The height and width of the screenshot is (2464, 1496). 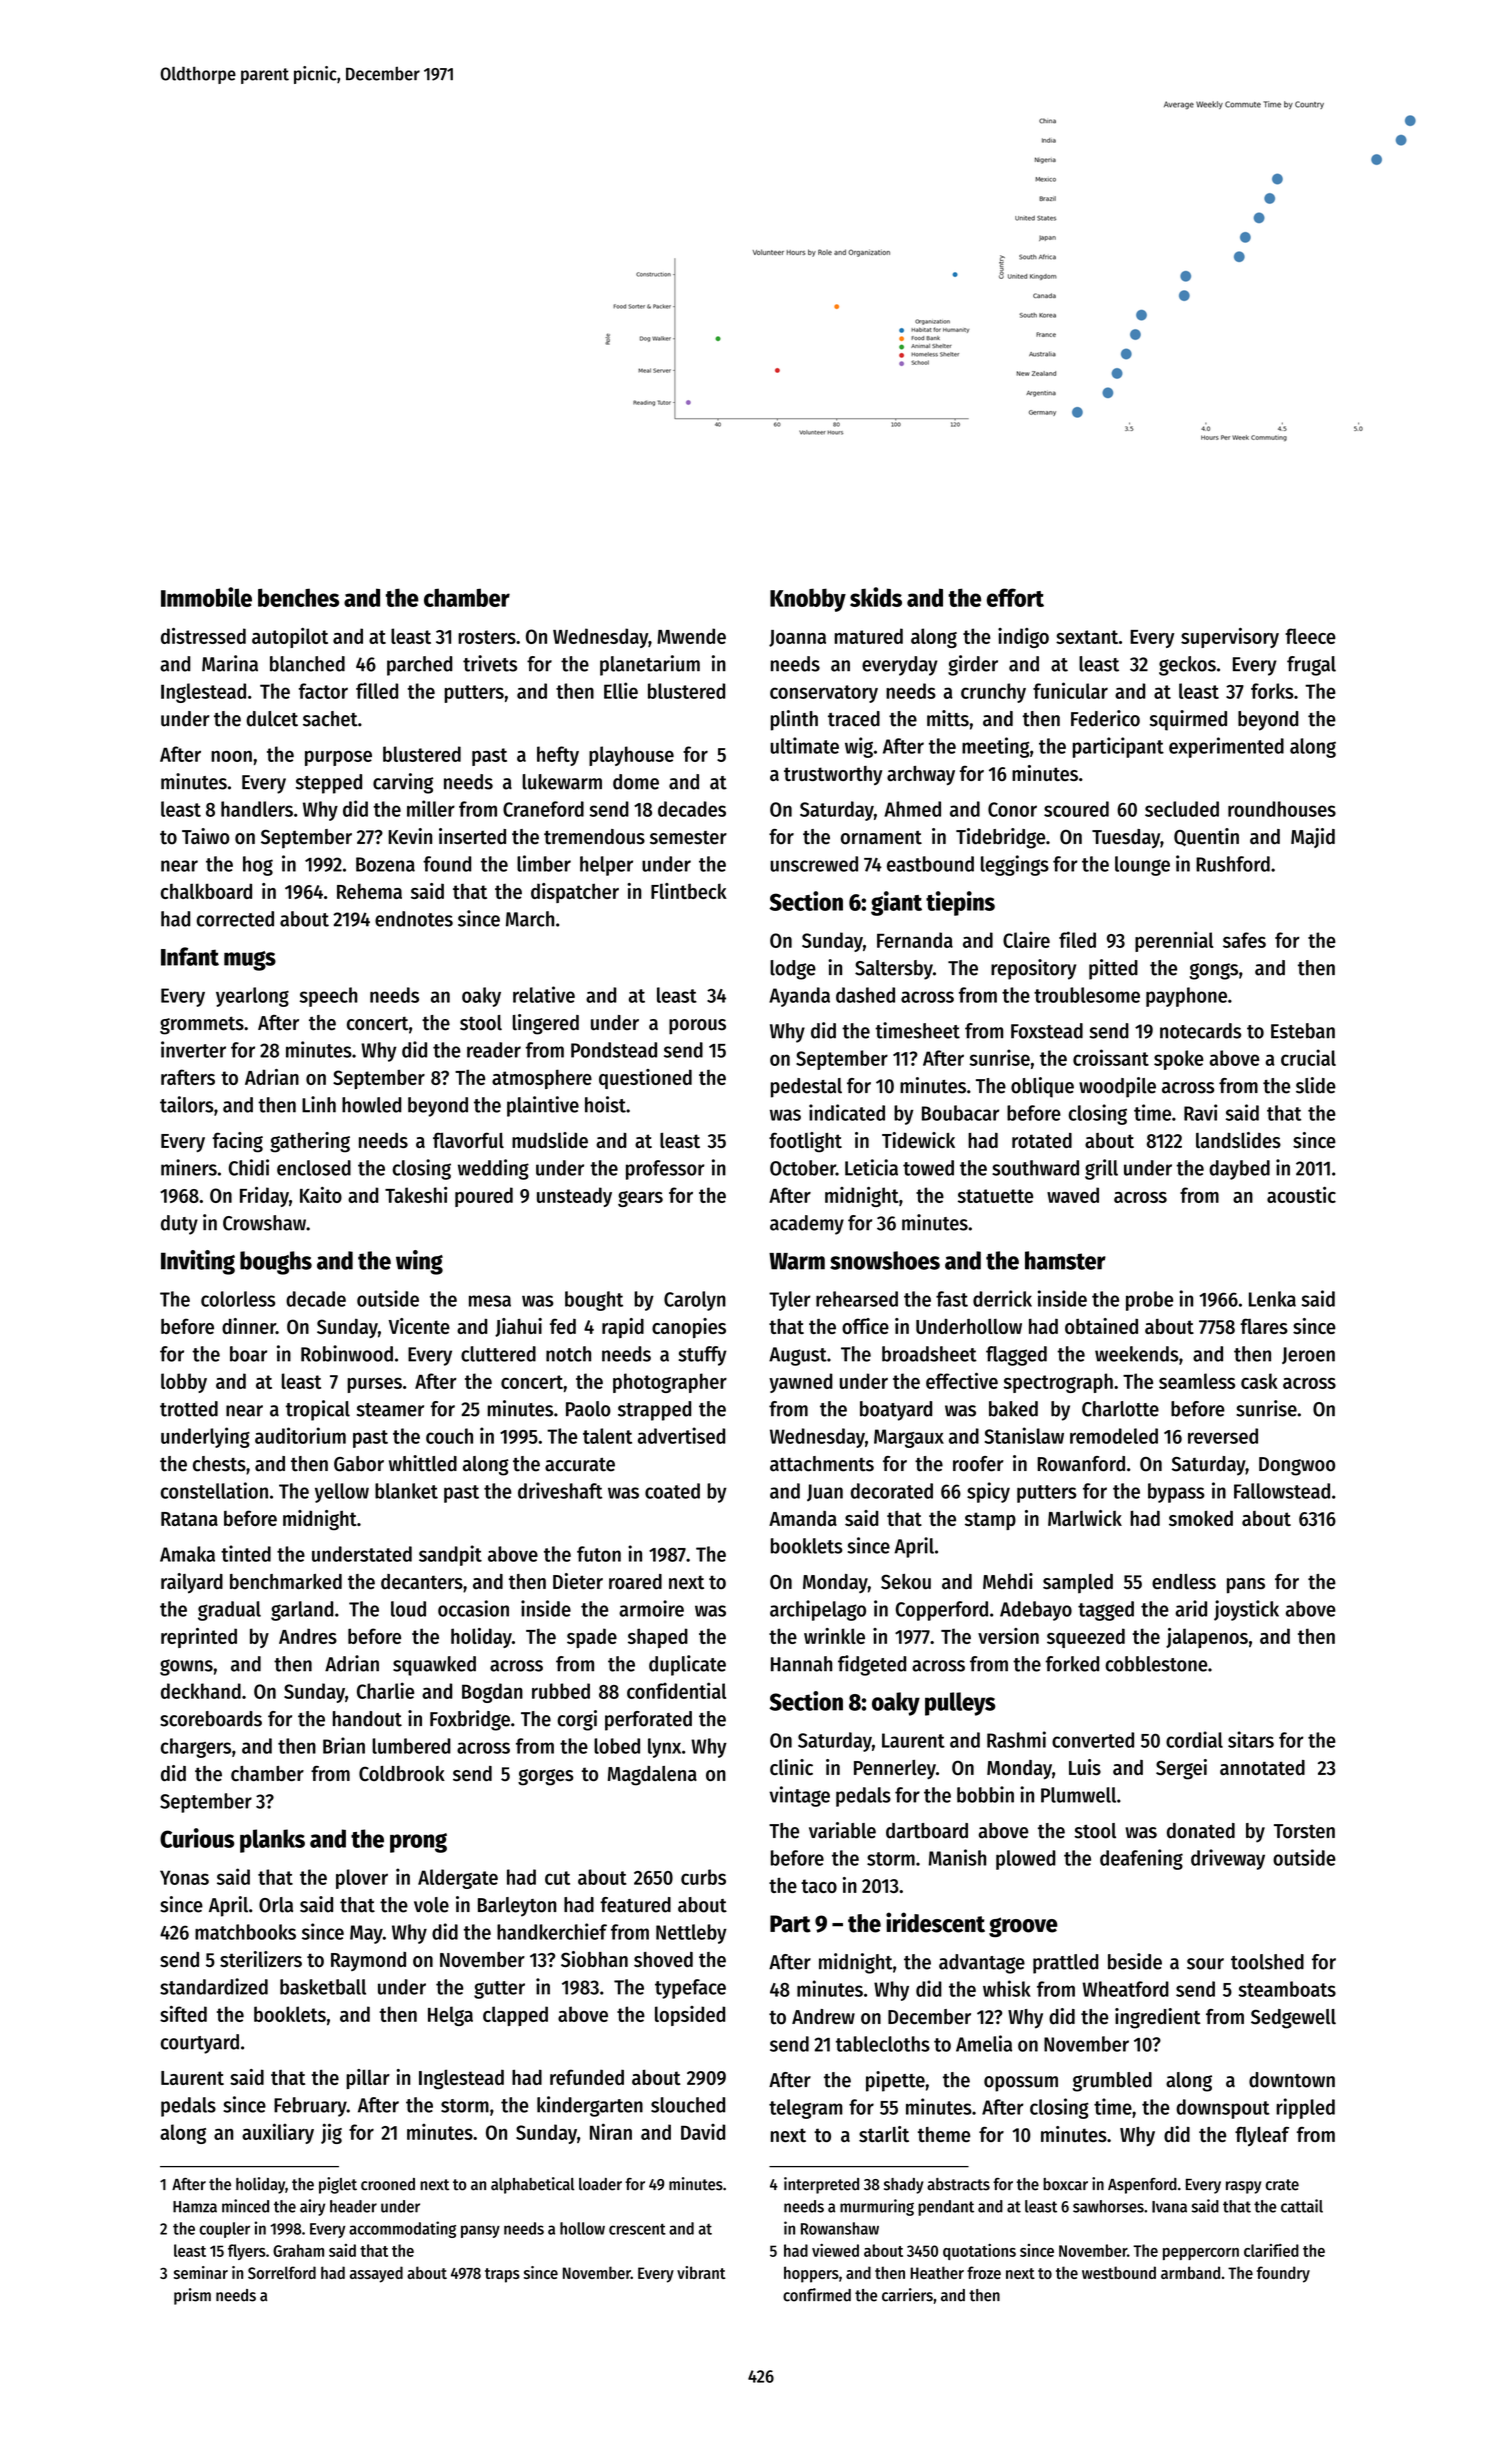 I want to click on Lenka, so click(x=1272, y=1299).
